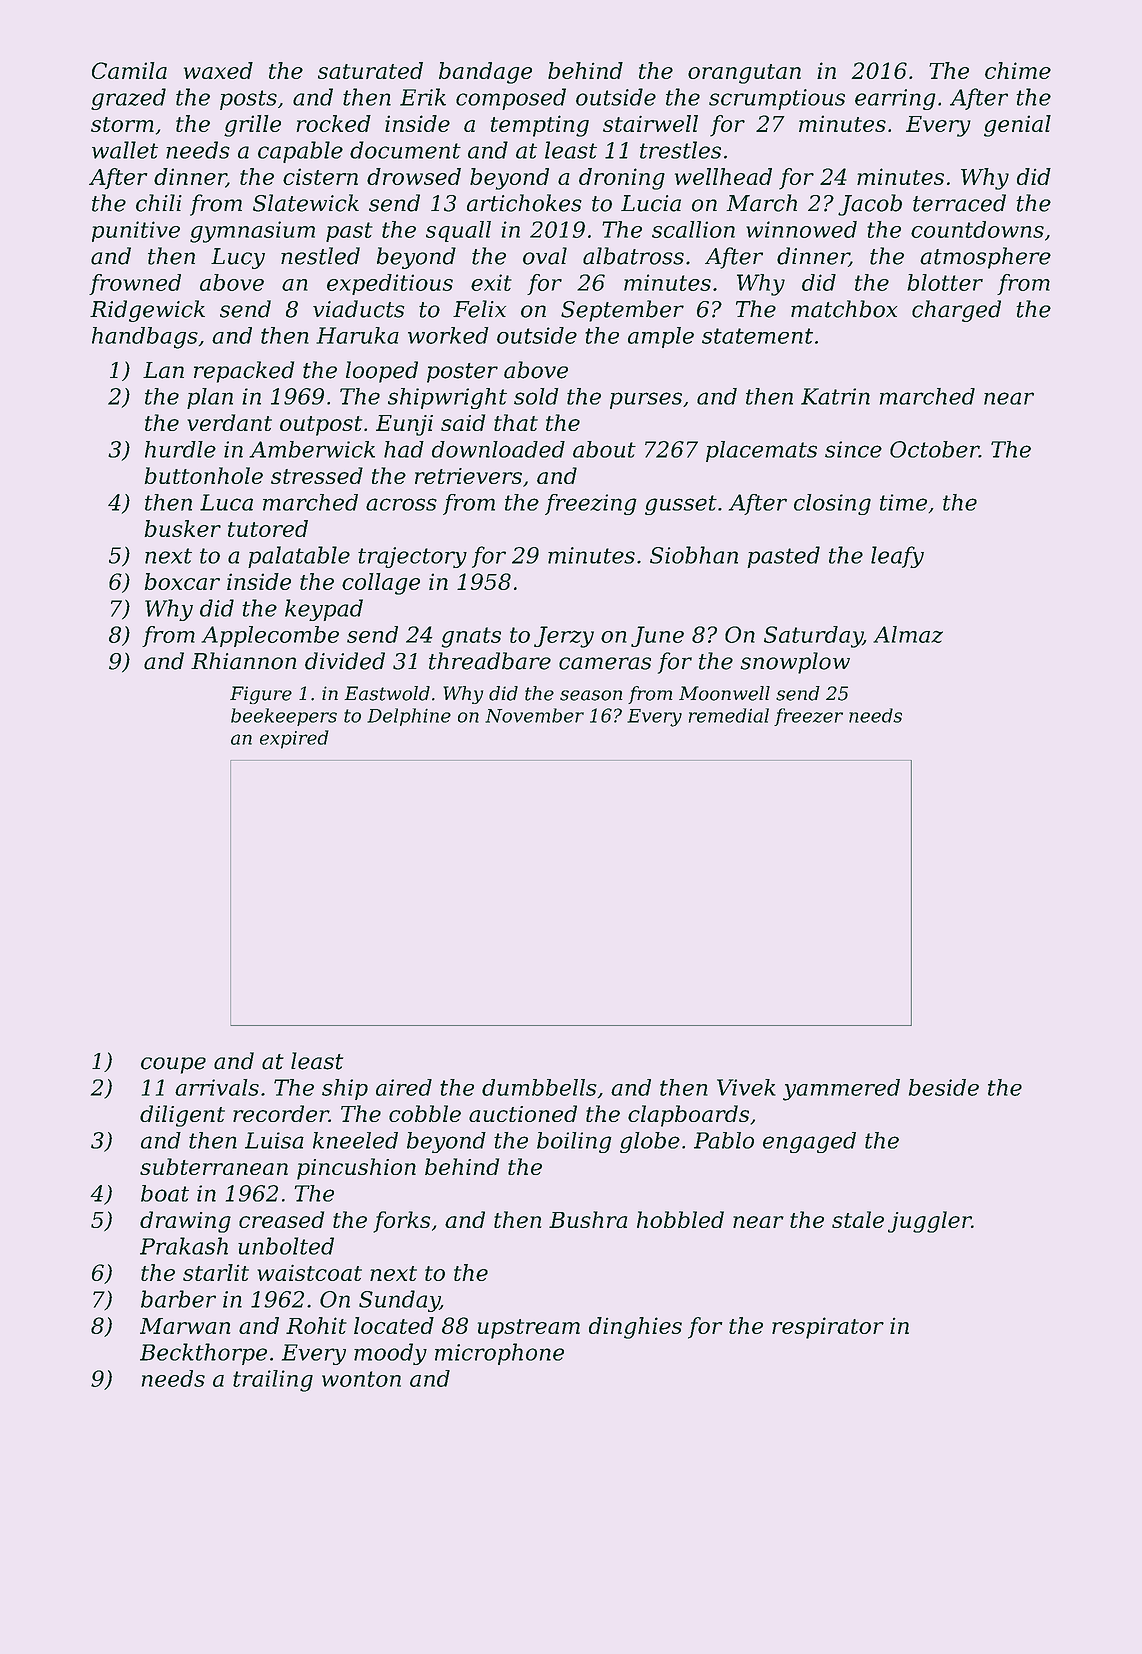  Describe the element at coordinates (744, 74) in the screenshot. I see `orangutan` at that location.
